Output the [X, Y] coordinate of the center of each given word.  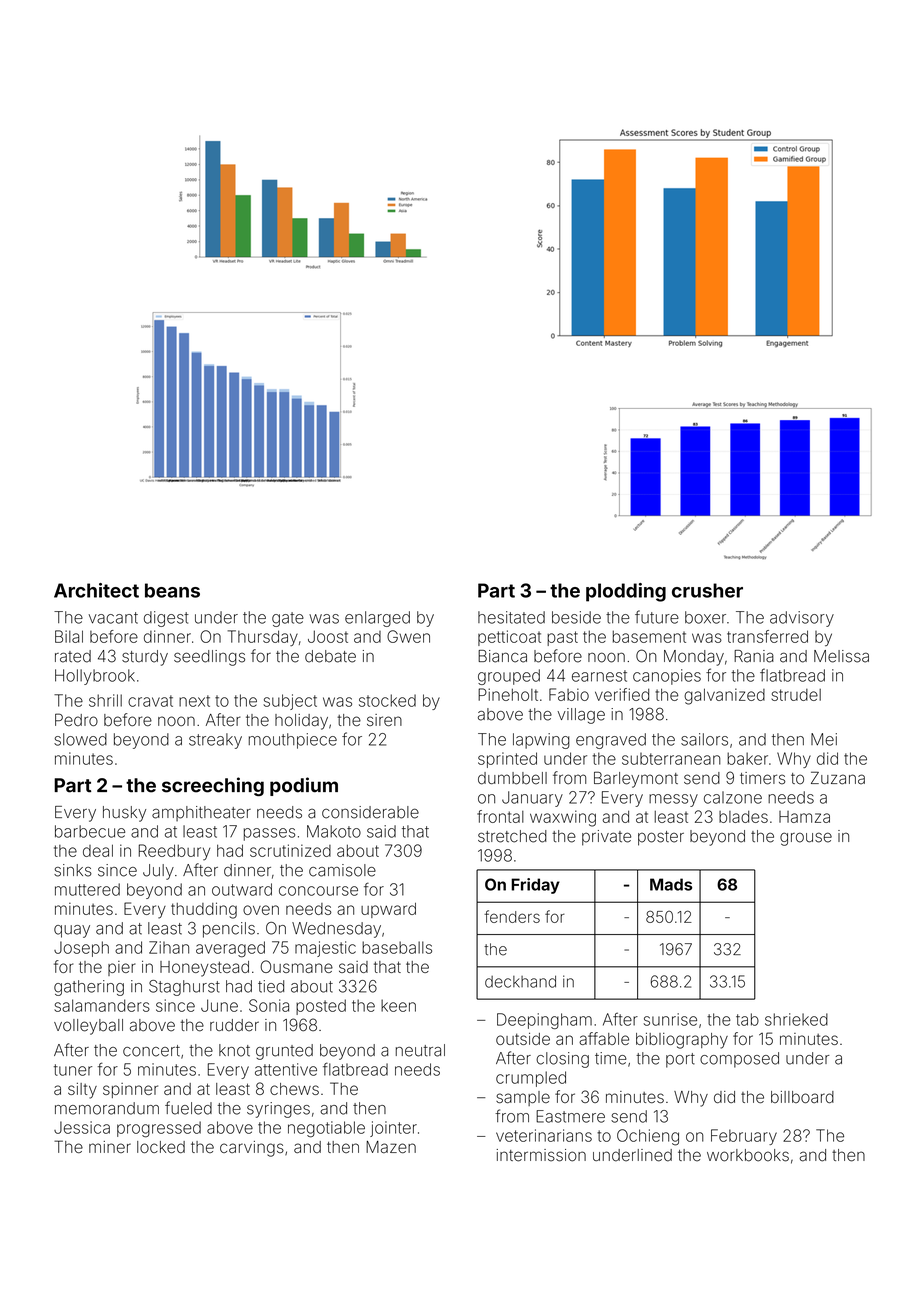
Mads [671, 884]
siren [384, 720]
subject [290, 702]
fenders [512, 916]
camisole [342, 870]
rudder [234, 1025]
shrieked [796, 1019]
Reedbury [174, 852]
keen [398, 1005]
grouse [806, 839]
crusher [707, 590]
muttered [87, 889]
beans [172, 590]
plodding [626, 592]
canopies [667, 677]
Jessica [82, 1127]
